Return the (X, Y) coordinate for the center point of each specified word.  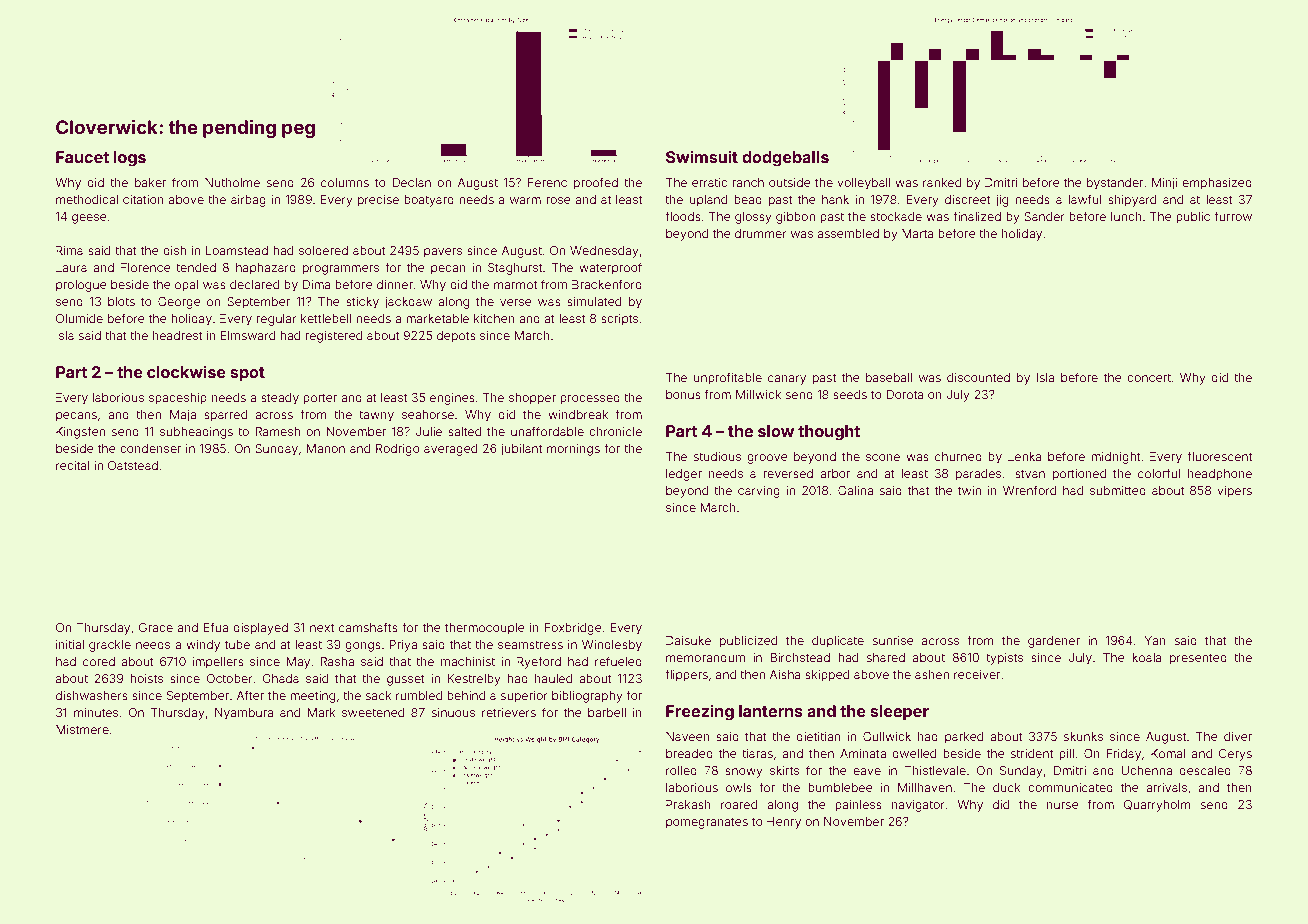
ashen (932, 674)
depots (456, 337)
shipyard (1132, 201)
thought (829, 433)
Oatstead (133, 465)
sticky (362, 303)
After (250, 695)
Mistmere (82, 729)
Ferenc (547, 182)
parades (978, 475)
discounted (978, 377)
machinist (468, 661)
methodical (87, 199)
